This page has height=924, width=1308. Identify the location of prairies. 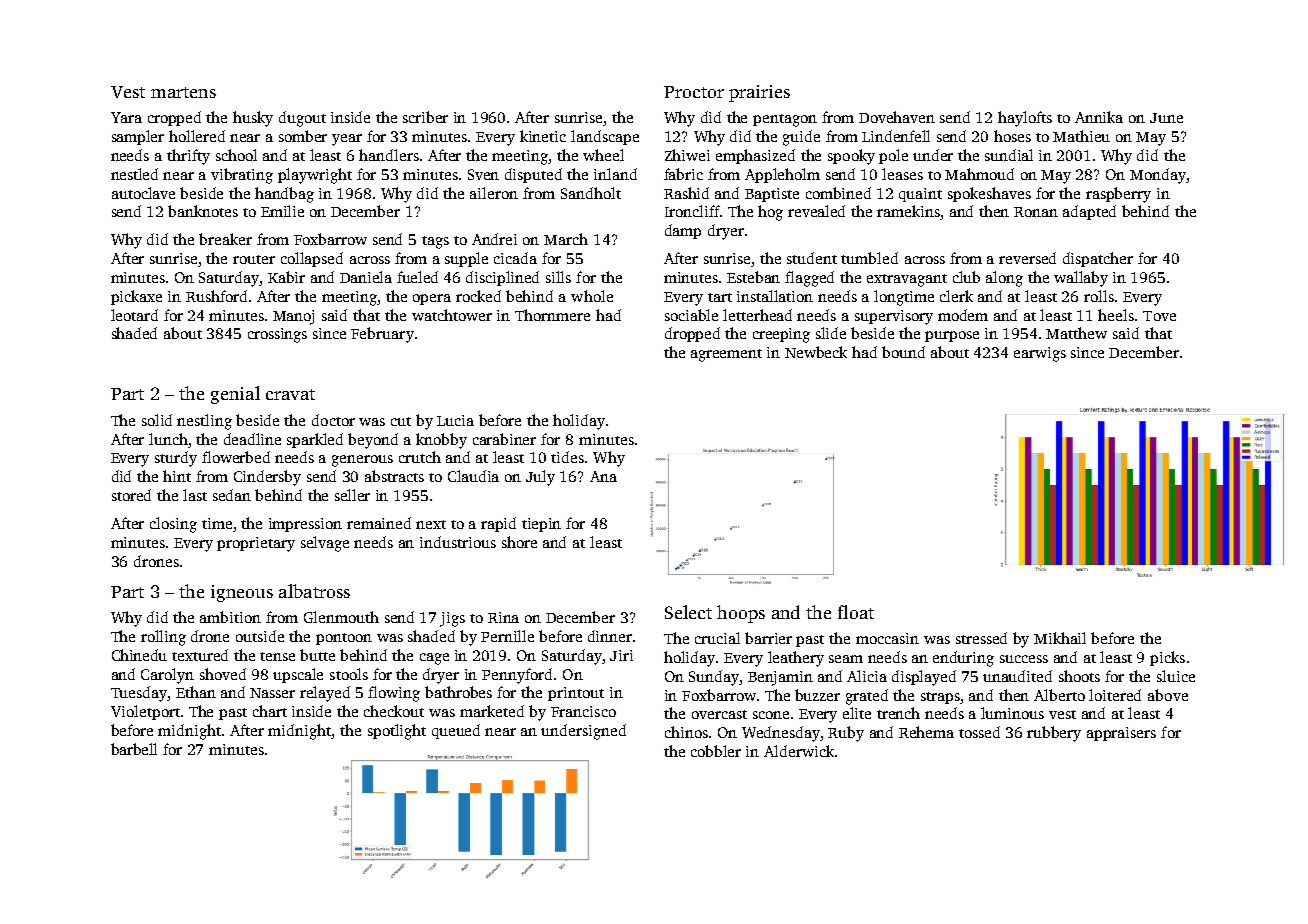
(759, 93).
